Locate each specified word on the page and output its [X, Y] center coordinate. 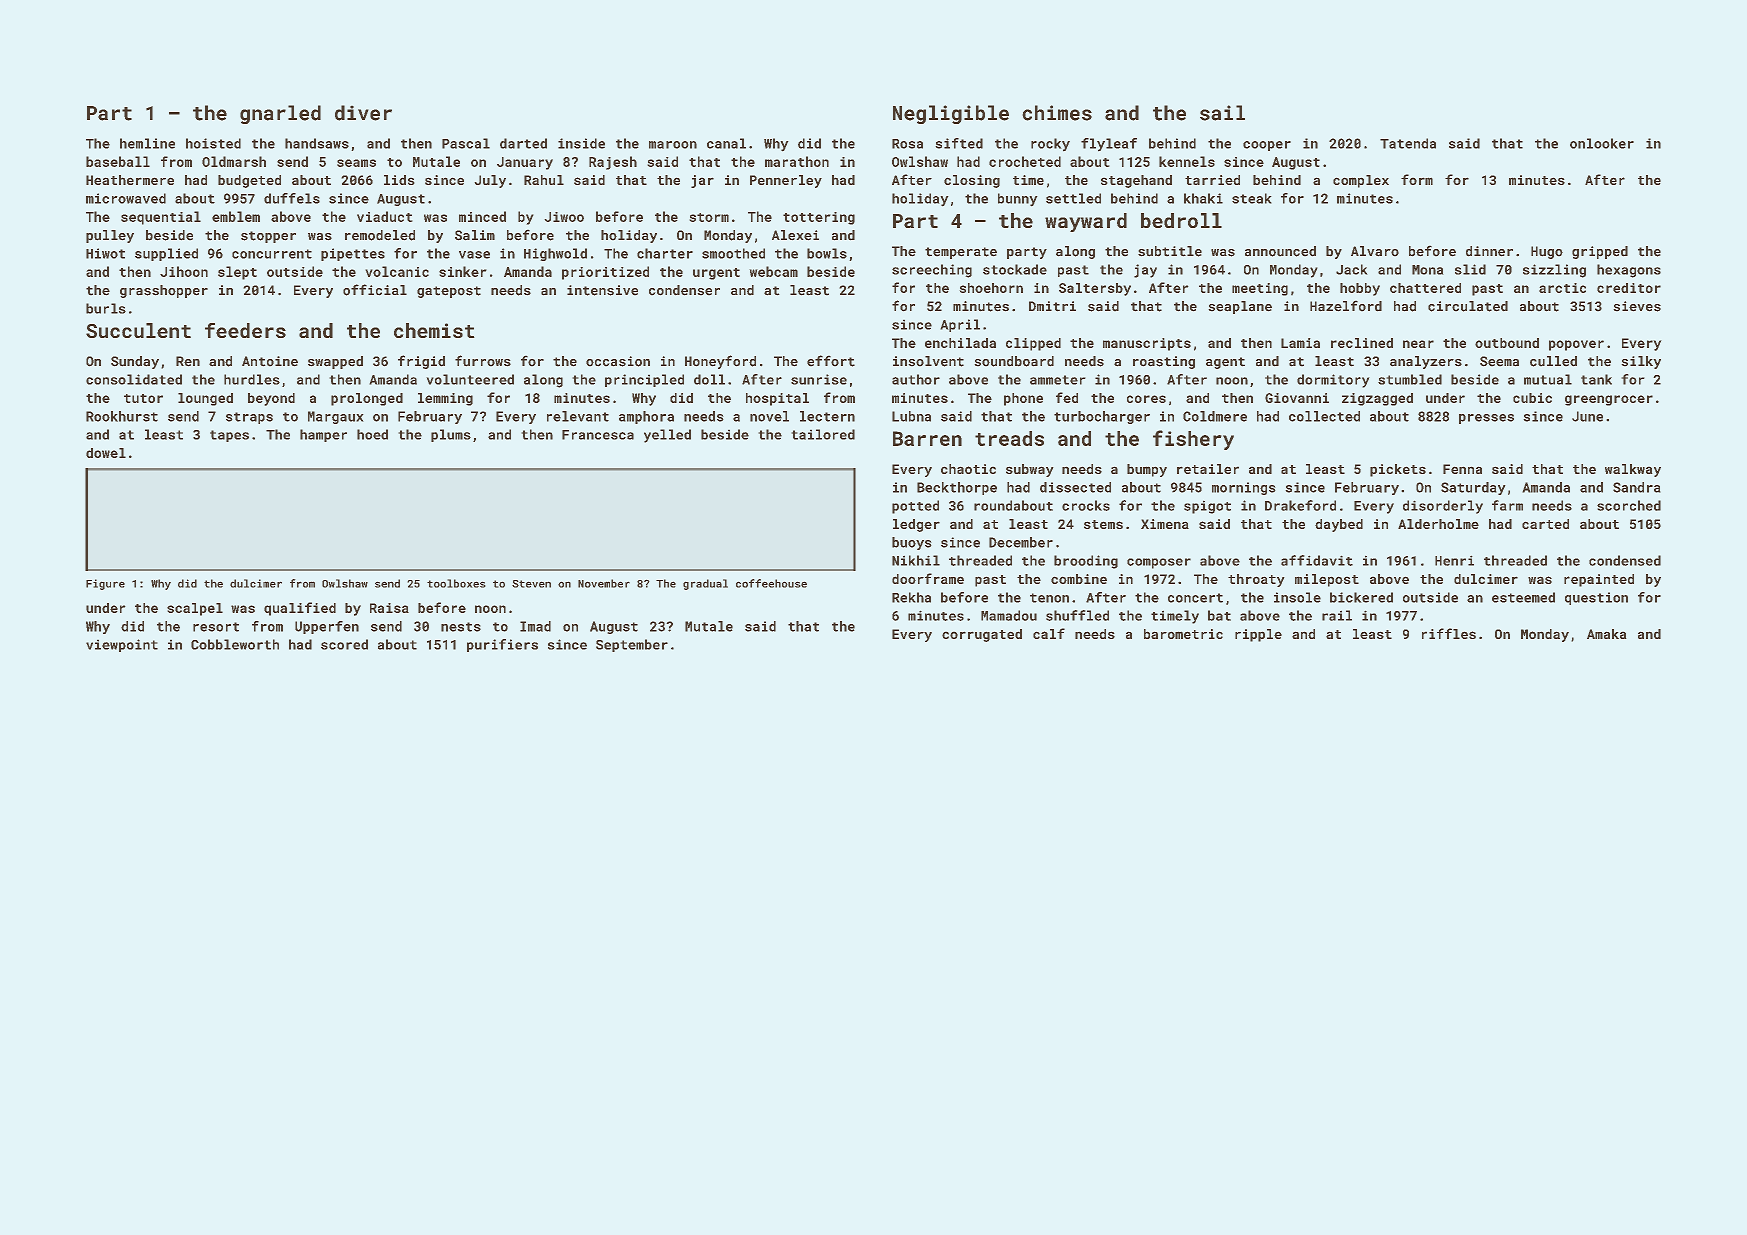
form [1417, 179]
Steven [531, 584]
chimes [1057, 113]
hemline [147, 143]
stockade [1015, 269]
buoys [911, 543]
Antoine [270, 361]
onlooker [1602, 143]
